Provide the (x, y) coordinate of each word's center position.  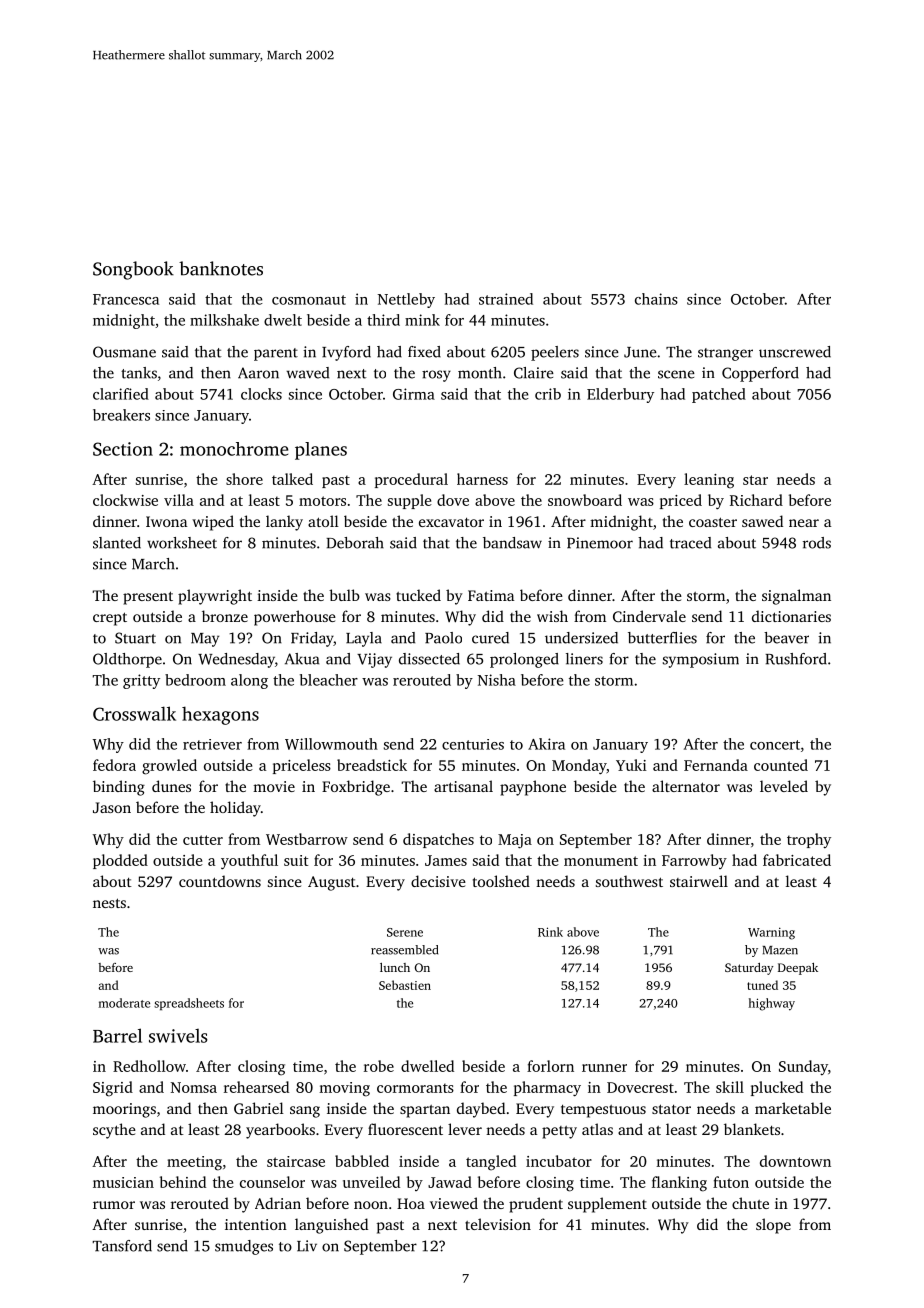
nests (109, 903)
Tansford (122, 1246)
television (498, 1224)
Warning (771, 933)
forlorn (550, 1066)
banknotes (221, 268)
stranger (725, 354)
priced (681, 501)
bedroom (195, 680)
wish (552, 616)
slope (773, 1226)
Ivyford (346, 353)
